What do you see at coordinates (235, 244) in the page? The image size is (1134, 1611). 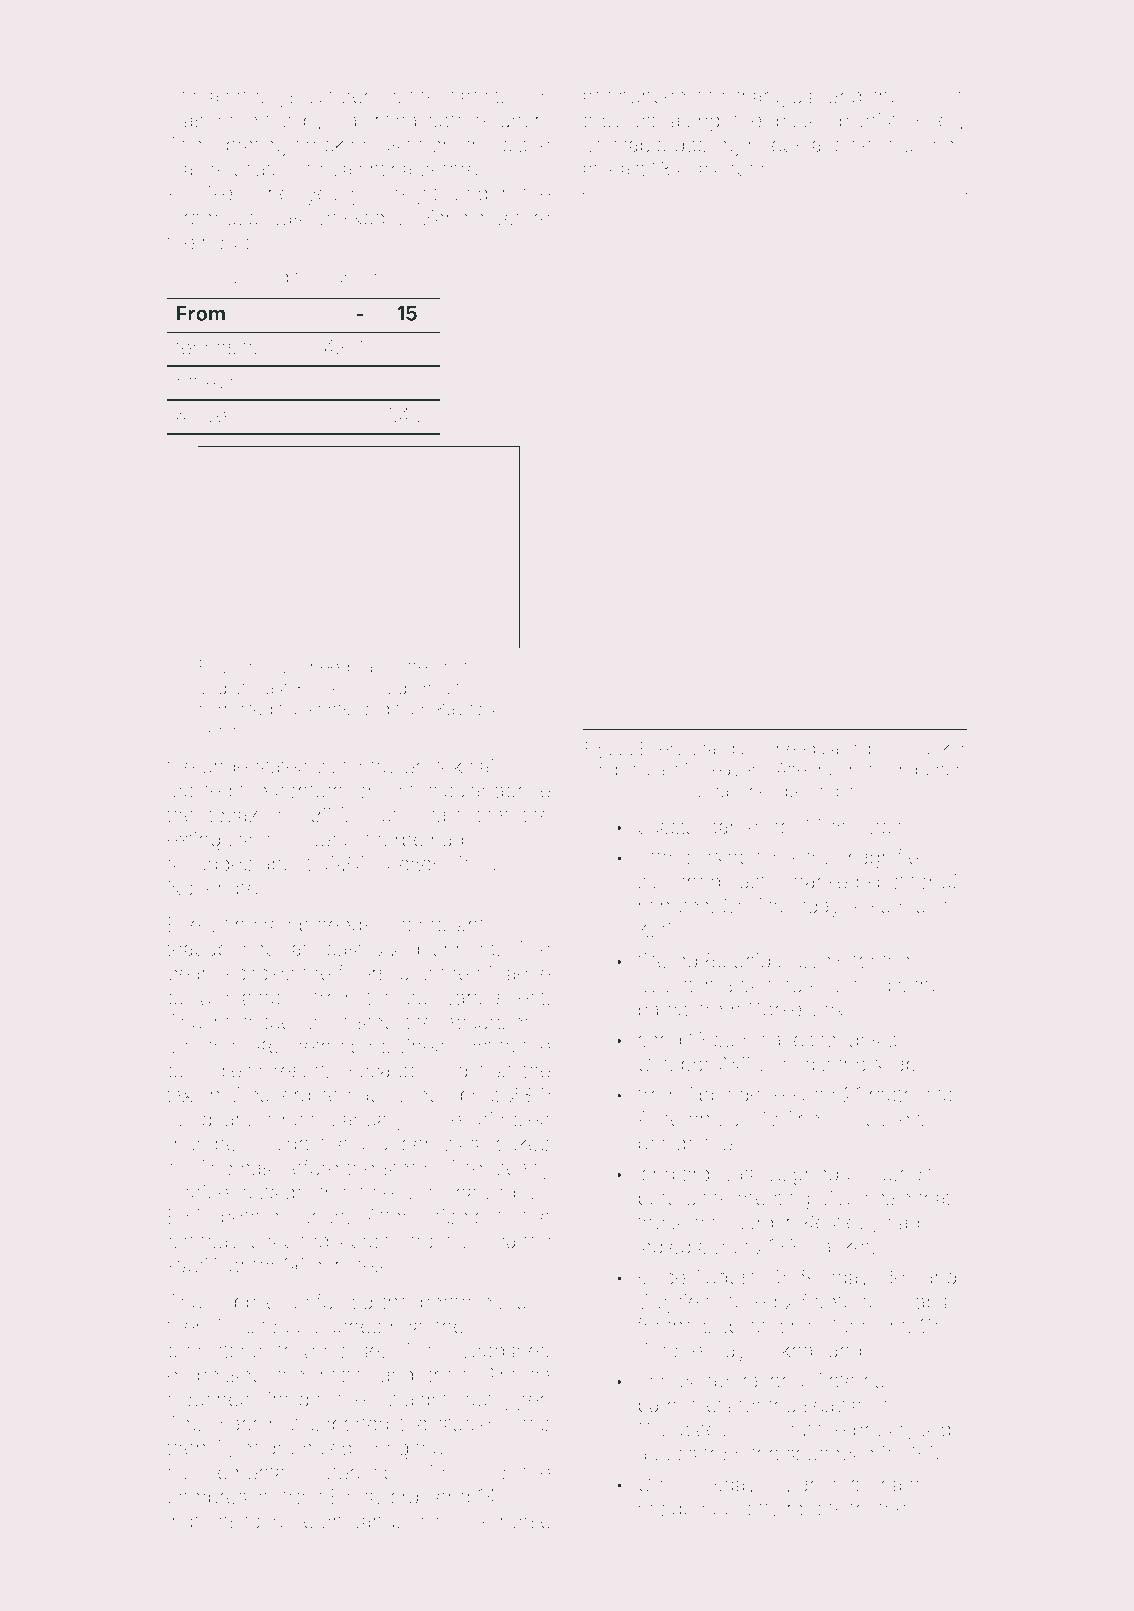 I see `holiday` at bounding box center [235, 244].
